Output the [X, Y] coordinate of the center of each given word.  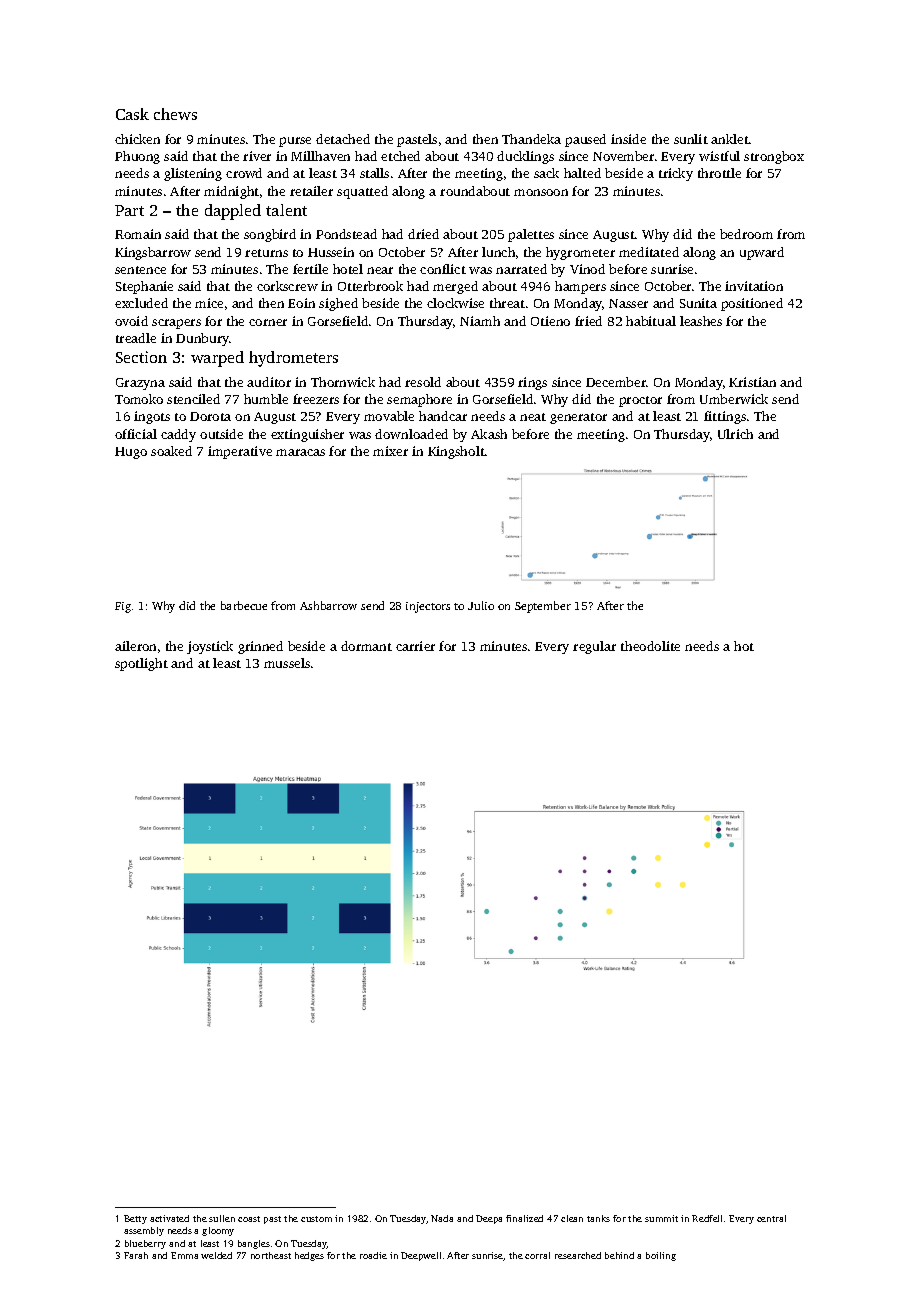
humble [266, 399]
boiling [661, 1256]
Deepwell [421, 1256]
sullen [222, 1218]
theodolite [650, 646]
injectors [428, 607]
